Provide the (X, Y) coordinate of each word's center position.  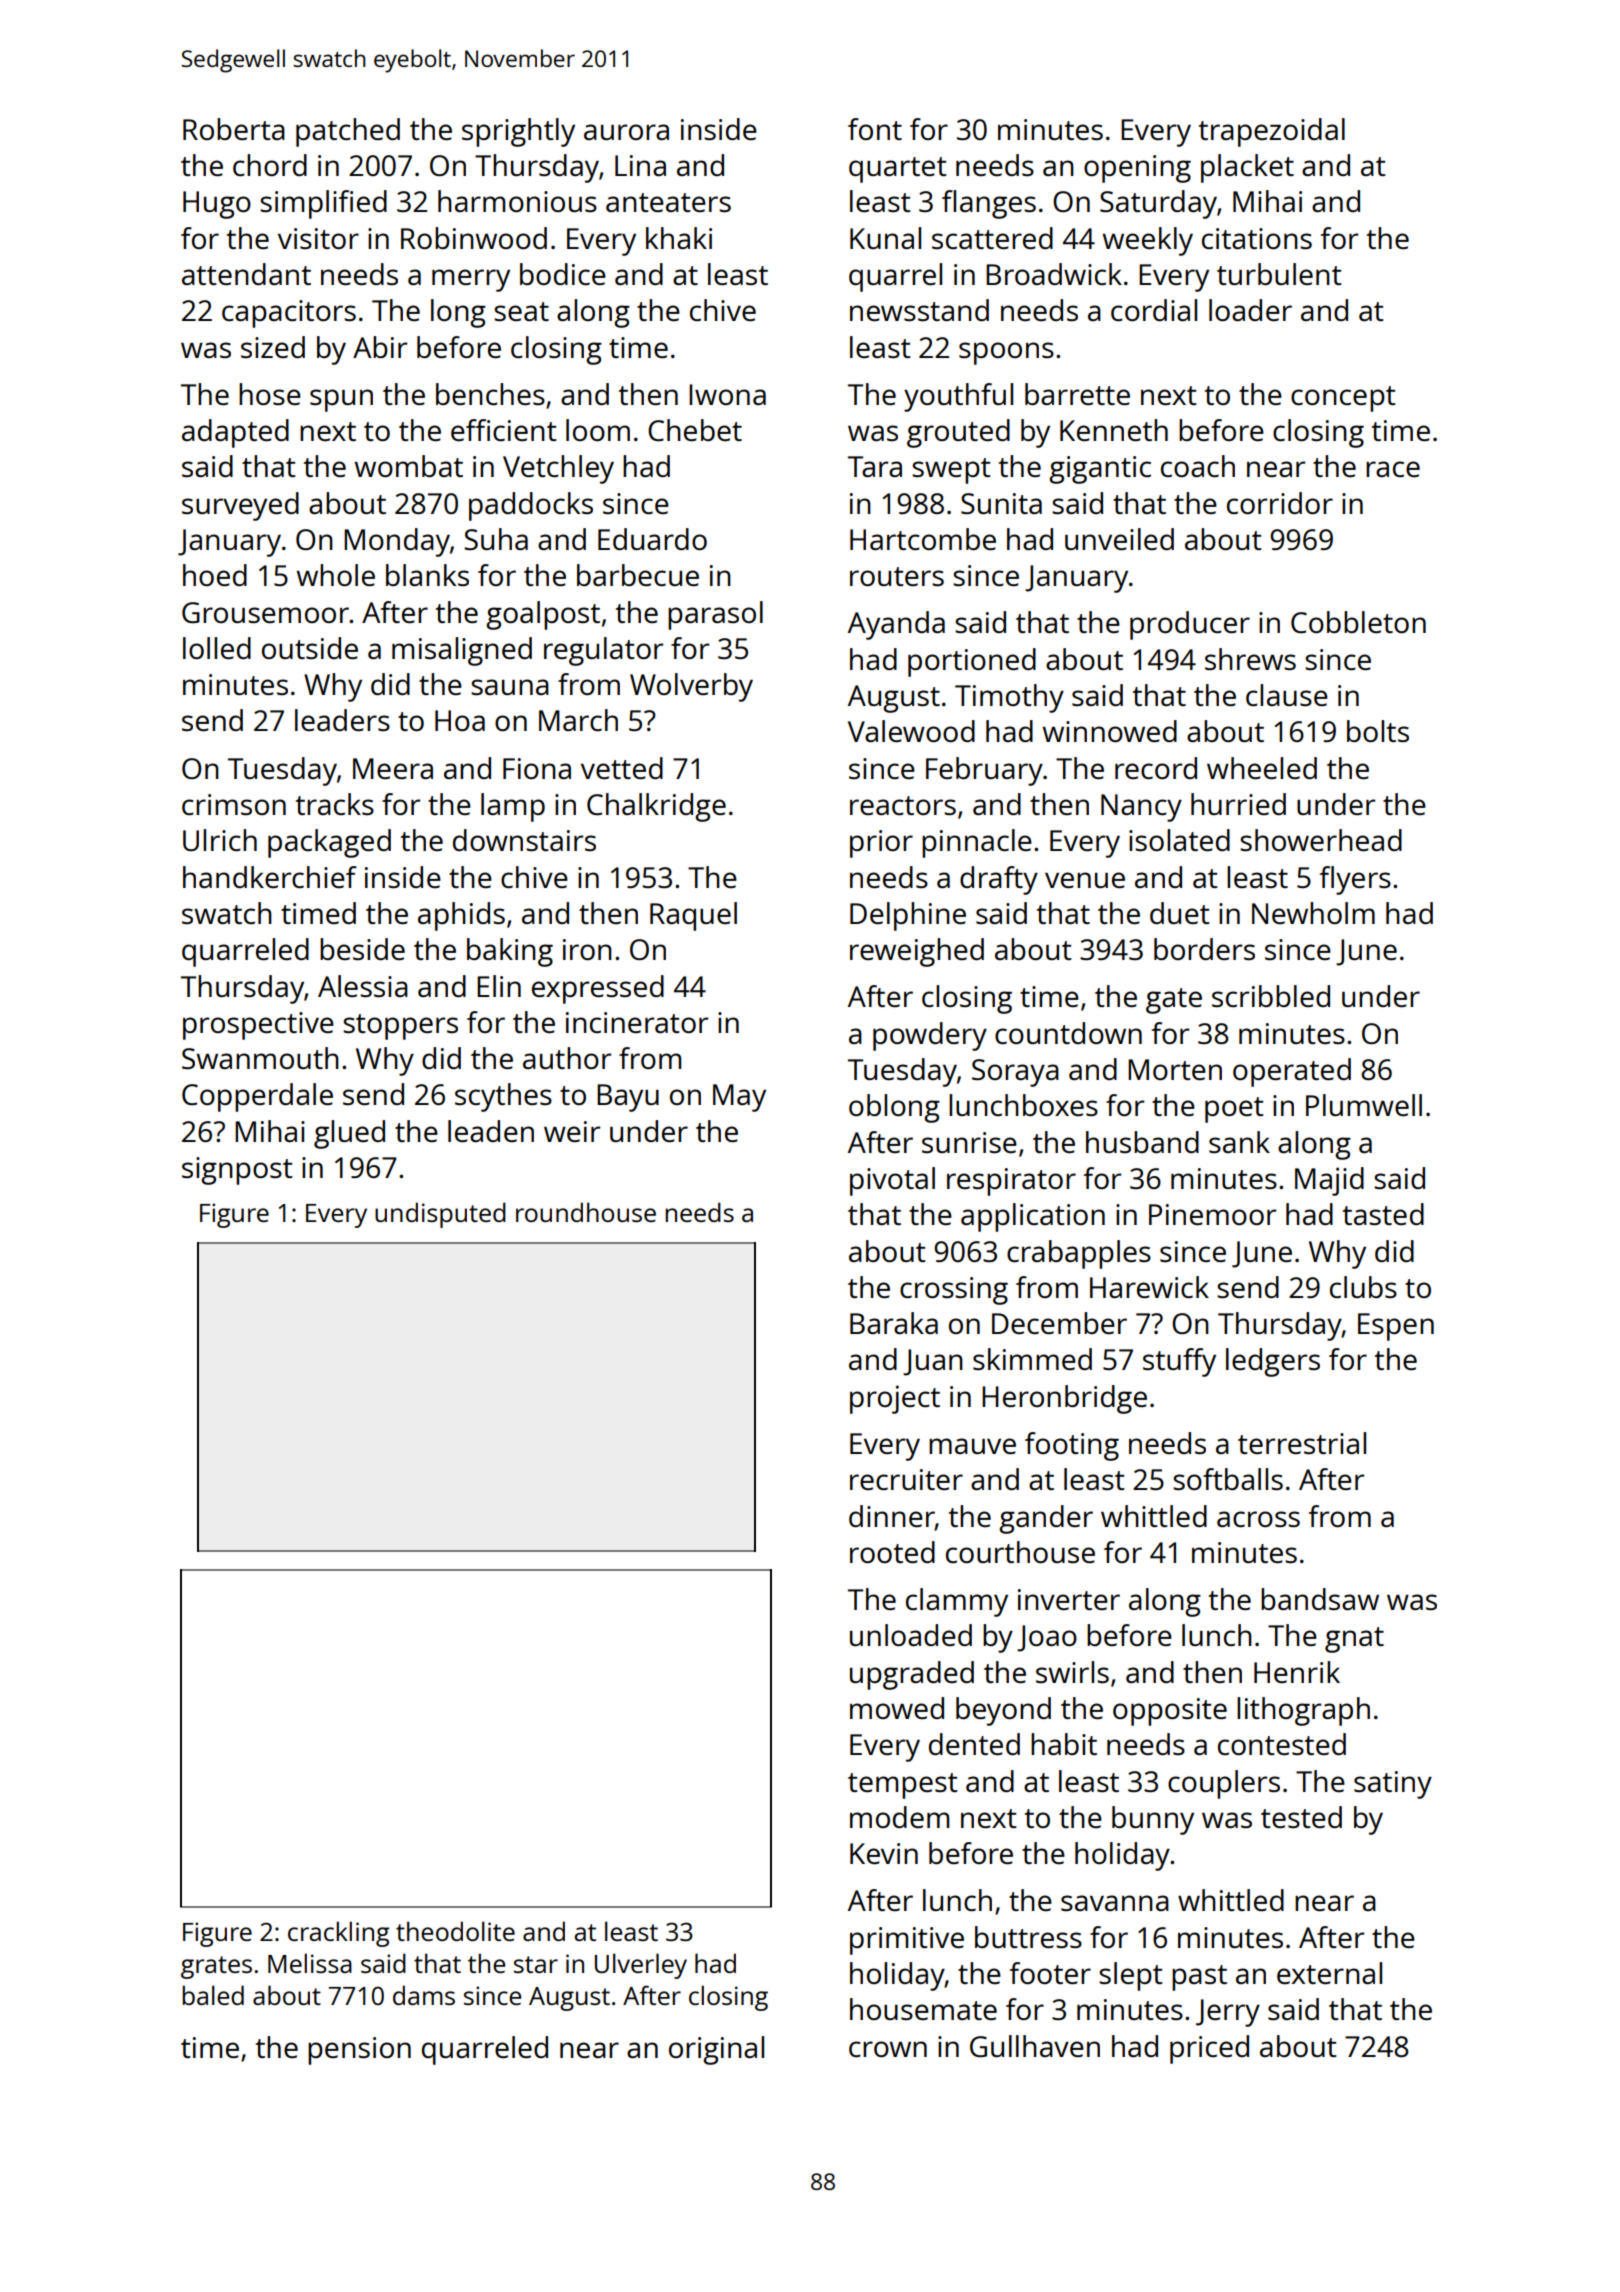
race (1393, 469)
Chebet (695, 430)
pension (359, 2051)
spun (341, 400)
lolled (217, 648)
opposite (1170, 1712)
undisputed (440, 1215)
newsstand (919, 310)
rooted (892, 1552)
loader (1250, 310)
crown (888, 2049)
